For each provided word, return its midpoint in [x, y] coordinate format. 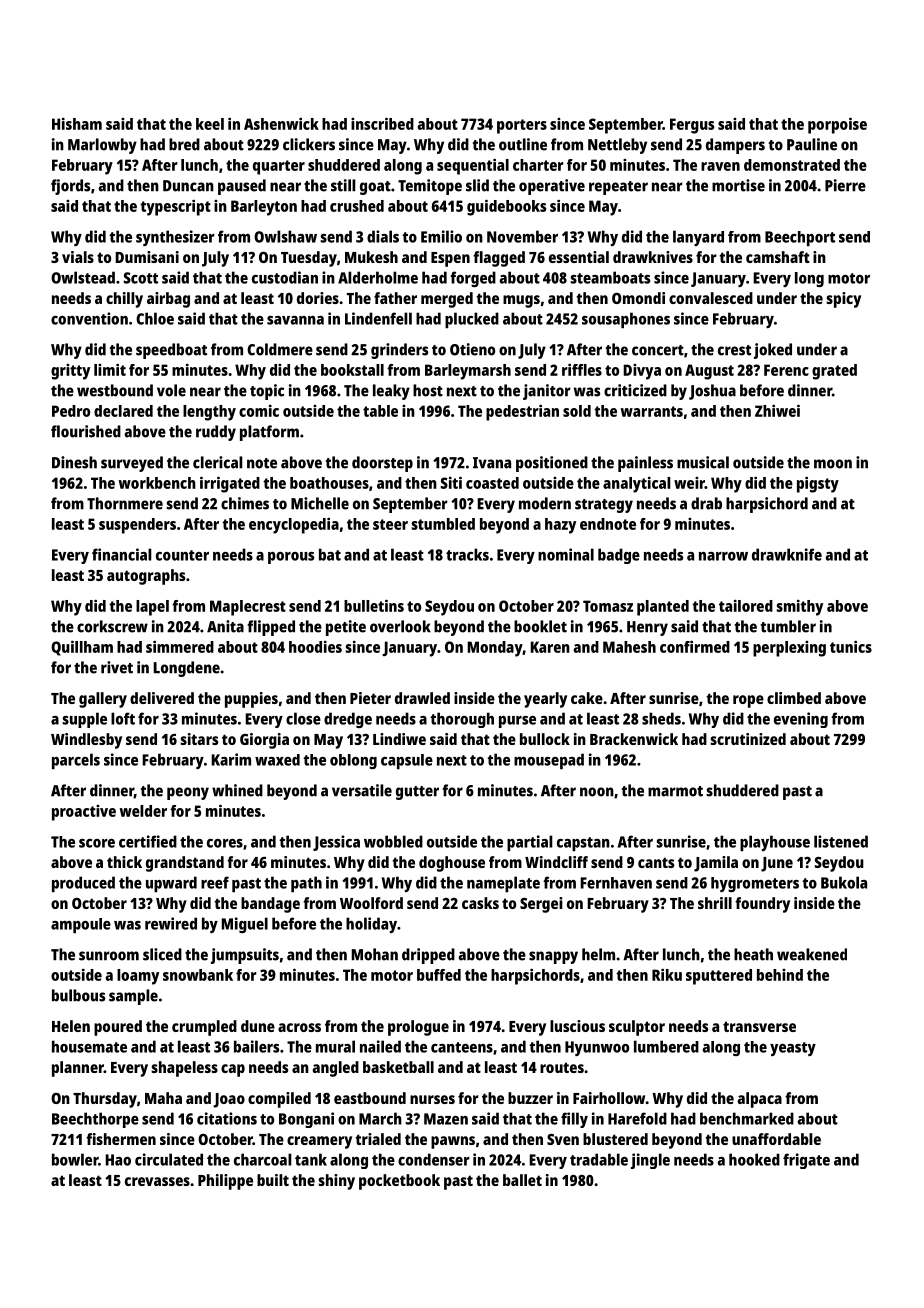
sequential [473, 166]
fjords [70, 187]
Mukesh [371, 257]
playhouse [775, 843]
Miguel [244, 925]
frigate [806, 1161]
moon [833, 464]
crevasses [157, 1181]
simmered [180, 646]
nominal [566, 554]
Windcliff [556, 862]
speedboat [171, 351]
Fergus [692, 126]
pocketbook [399, 1182]
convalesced [711, 298]
